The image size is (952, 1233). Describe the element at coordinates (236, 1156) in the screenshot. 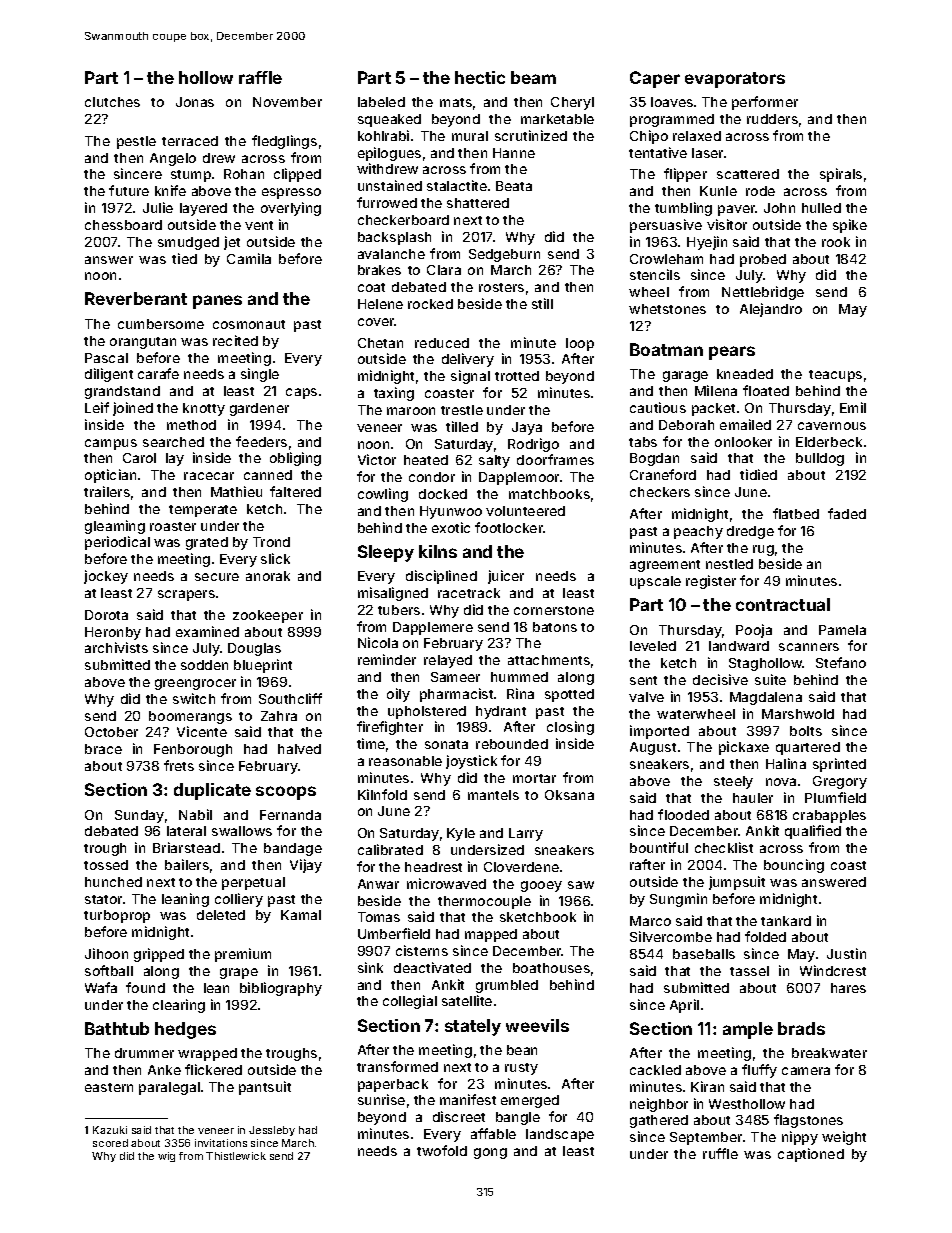

I see `Thistlewick` at that location.
